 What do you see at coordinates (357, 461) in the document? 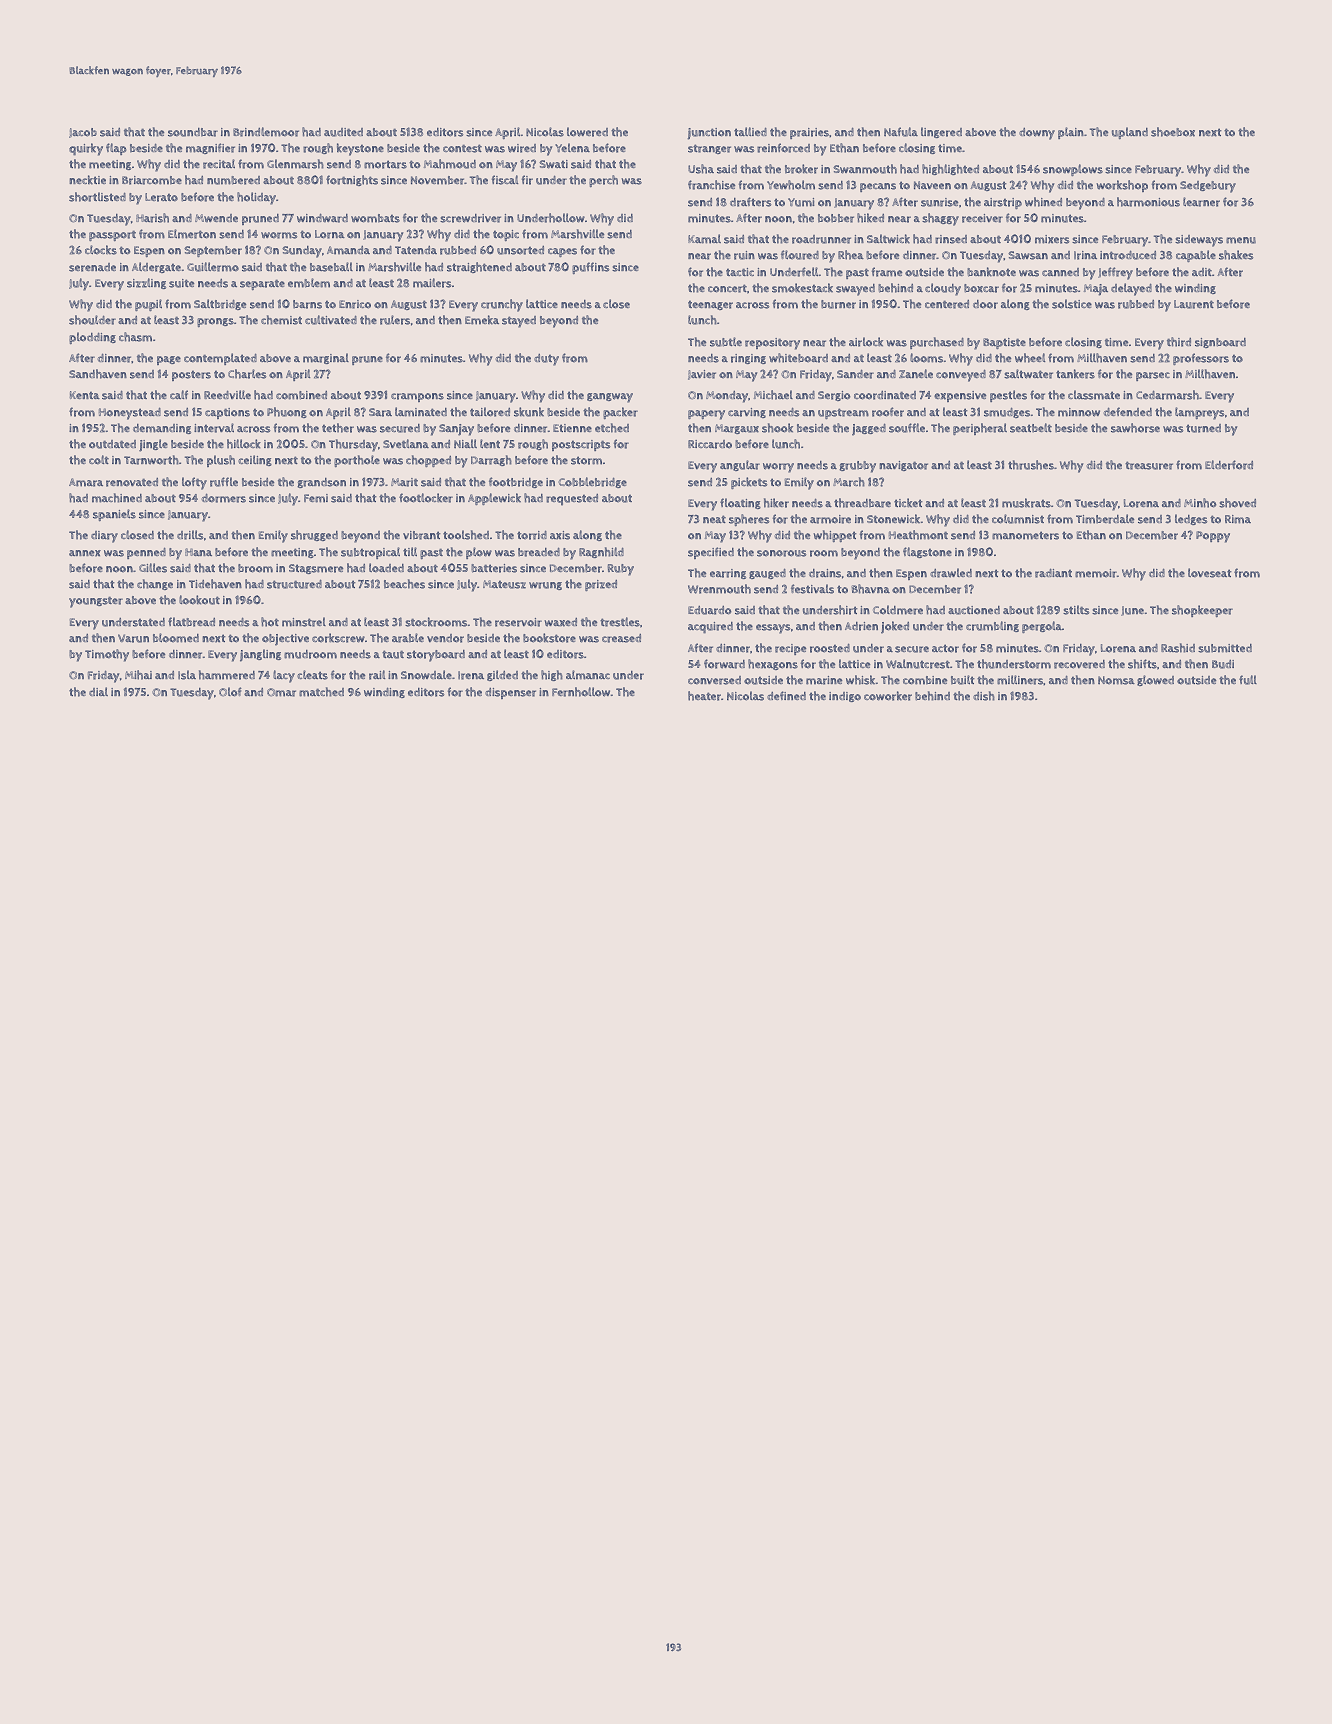
I see `porthole` at bounding box center [357, 461].
